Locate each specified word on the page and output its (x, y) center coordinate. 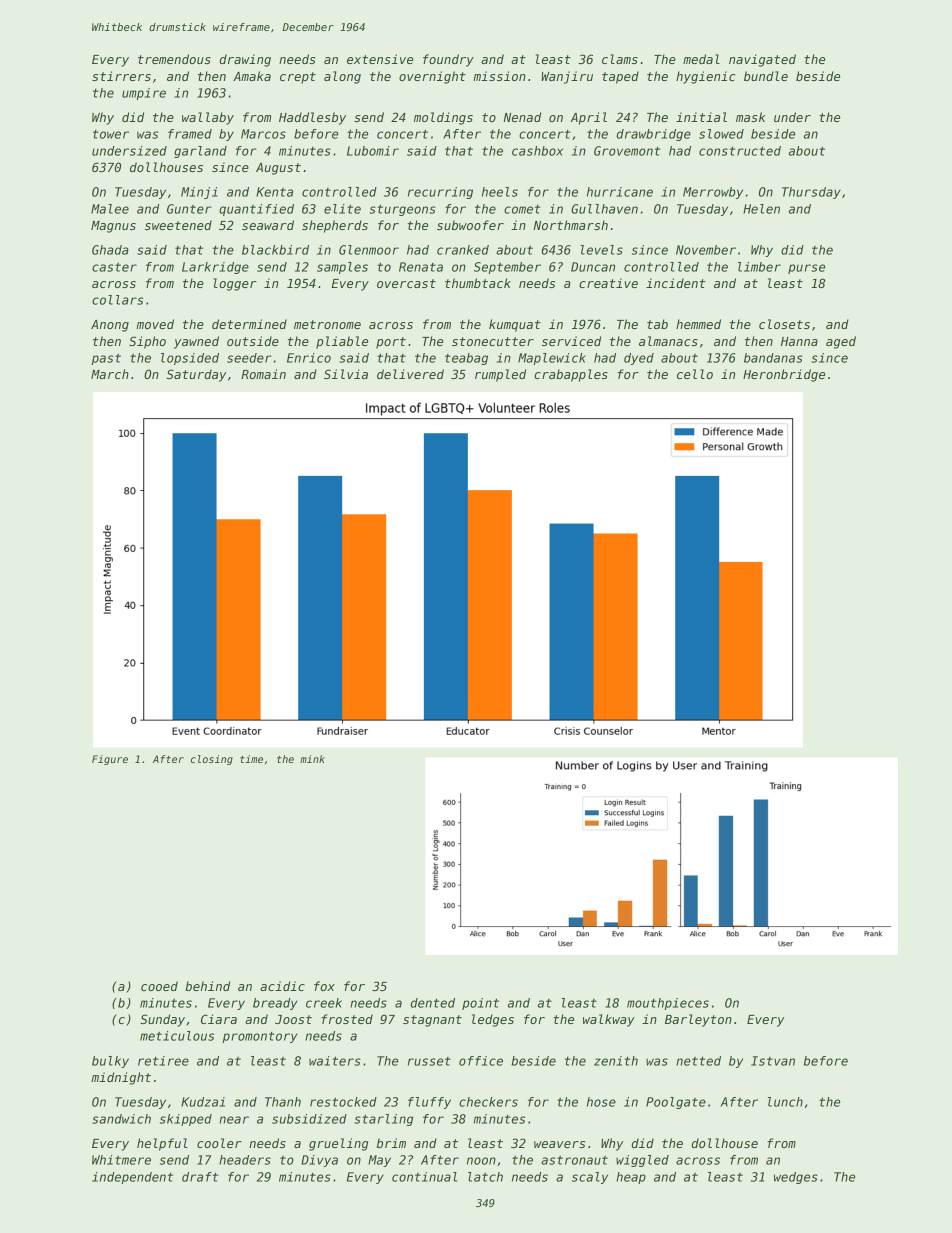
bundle (766, 76)
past (106, 359)
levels (601, 250)
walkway (609, 1020)
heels (500, 192)
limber (759, 267)
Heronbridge (784, 375)
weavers (559, 1144)
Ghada (110, 250)
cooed (159, 986)
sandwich (121, 1119)
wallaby (208, 118)
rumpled (500, 375)
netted (698, 1061)
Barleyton (698, 1020)
